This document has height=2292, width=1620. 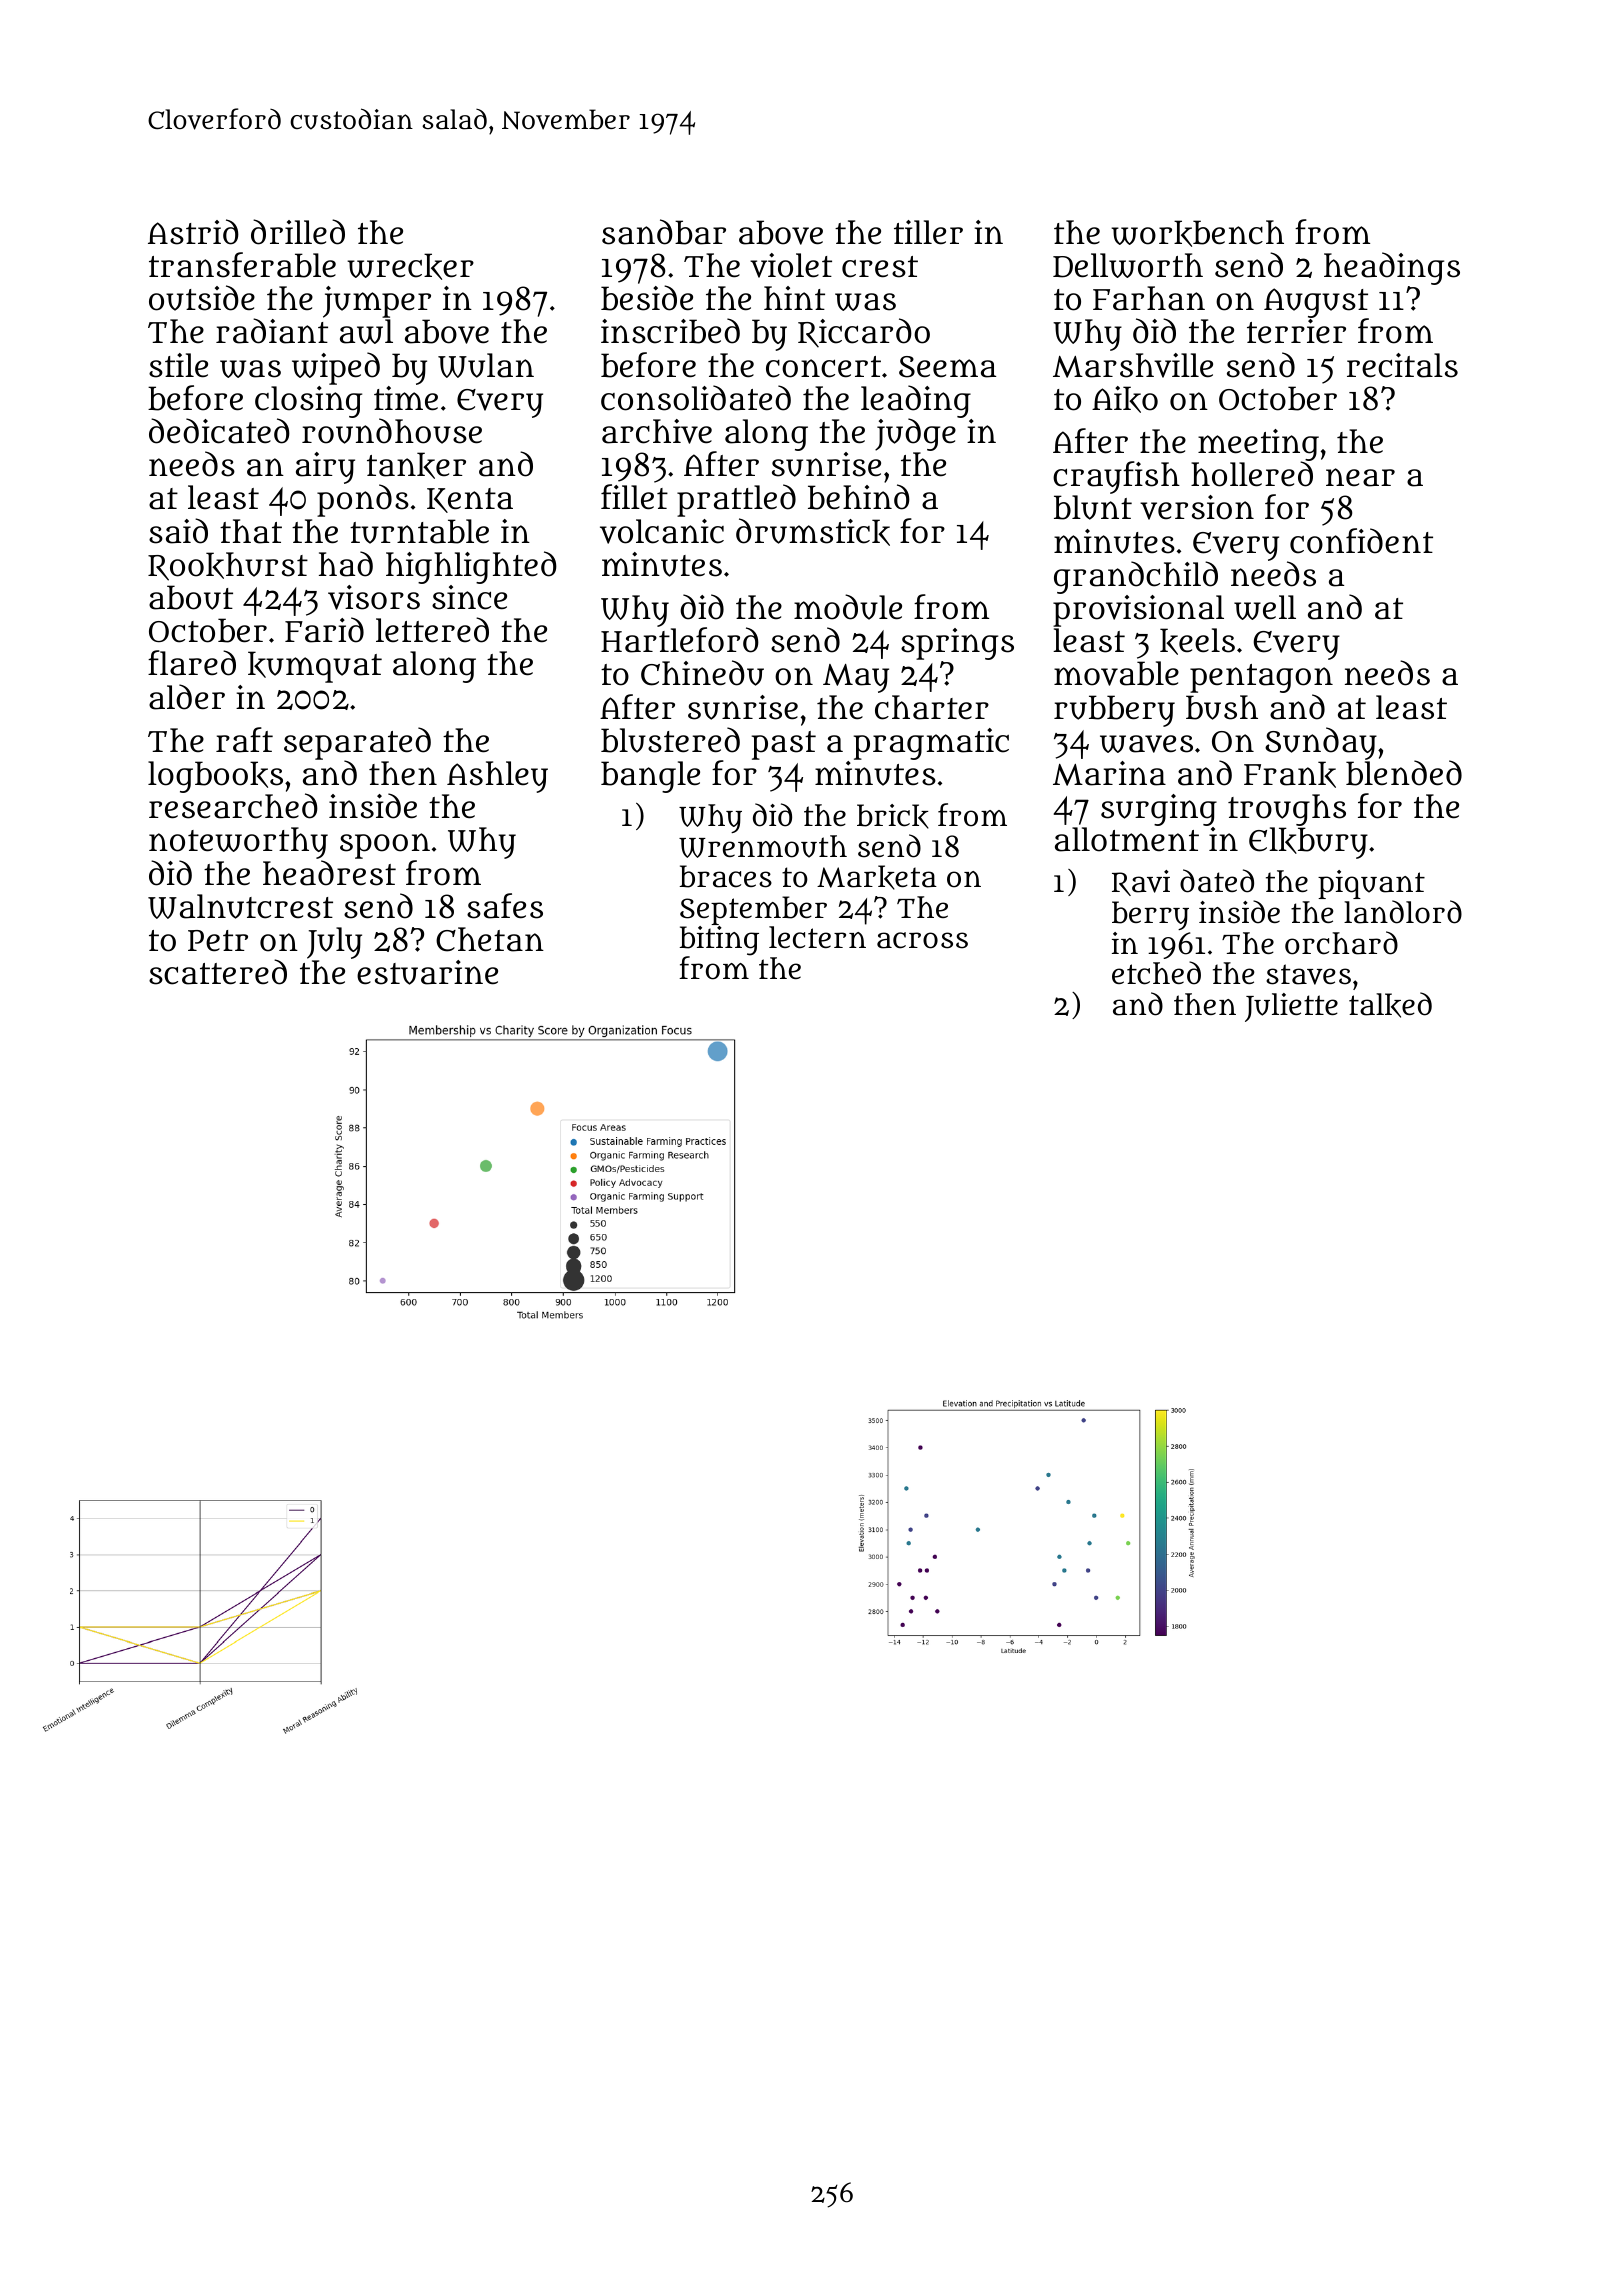 I want to click on awl, so click(x=366, y=331).
